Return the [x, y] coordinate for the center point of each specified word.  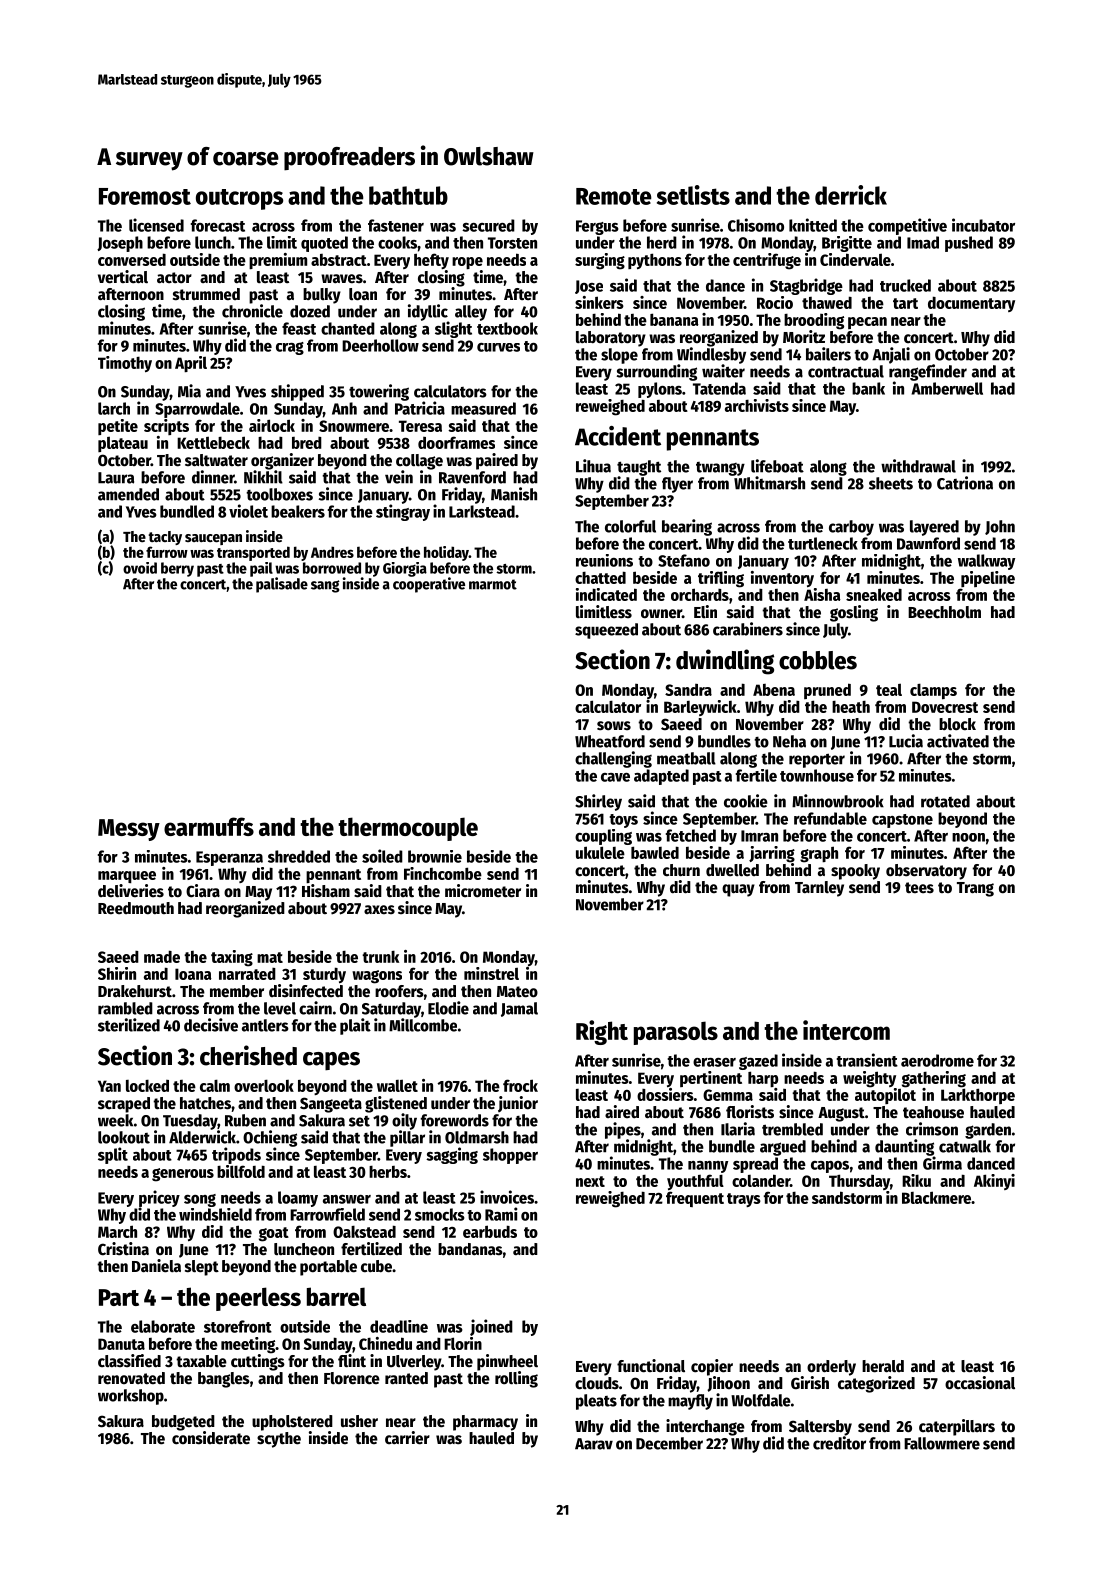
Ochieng [270, 1138]
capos [830, 1167]
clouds [597, 1383]
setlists [693, 195]
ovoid [140, 568]
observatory [926, 872]
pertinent [711, 1079]
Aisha [822, 594]
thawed [827, 302]
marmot [493, 584]
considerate [211, 1438]
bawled [655, 852]
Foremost [145, 196]
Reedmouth [136, 908]
